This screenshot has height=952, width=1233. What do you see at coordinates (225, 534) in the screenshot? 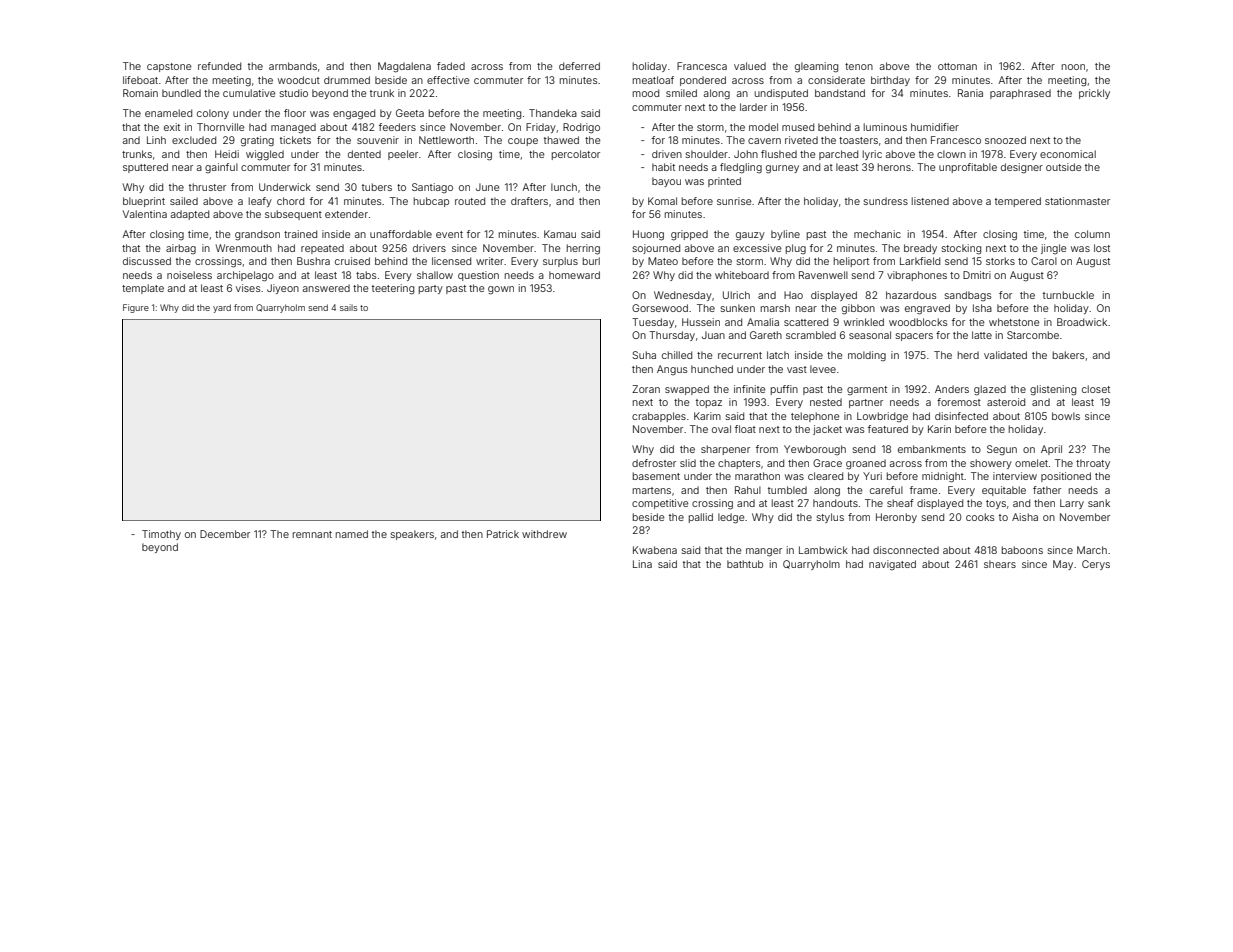
I see `December` at bounding box center [225, 534].
